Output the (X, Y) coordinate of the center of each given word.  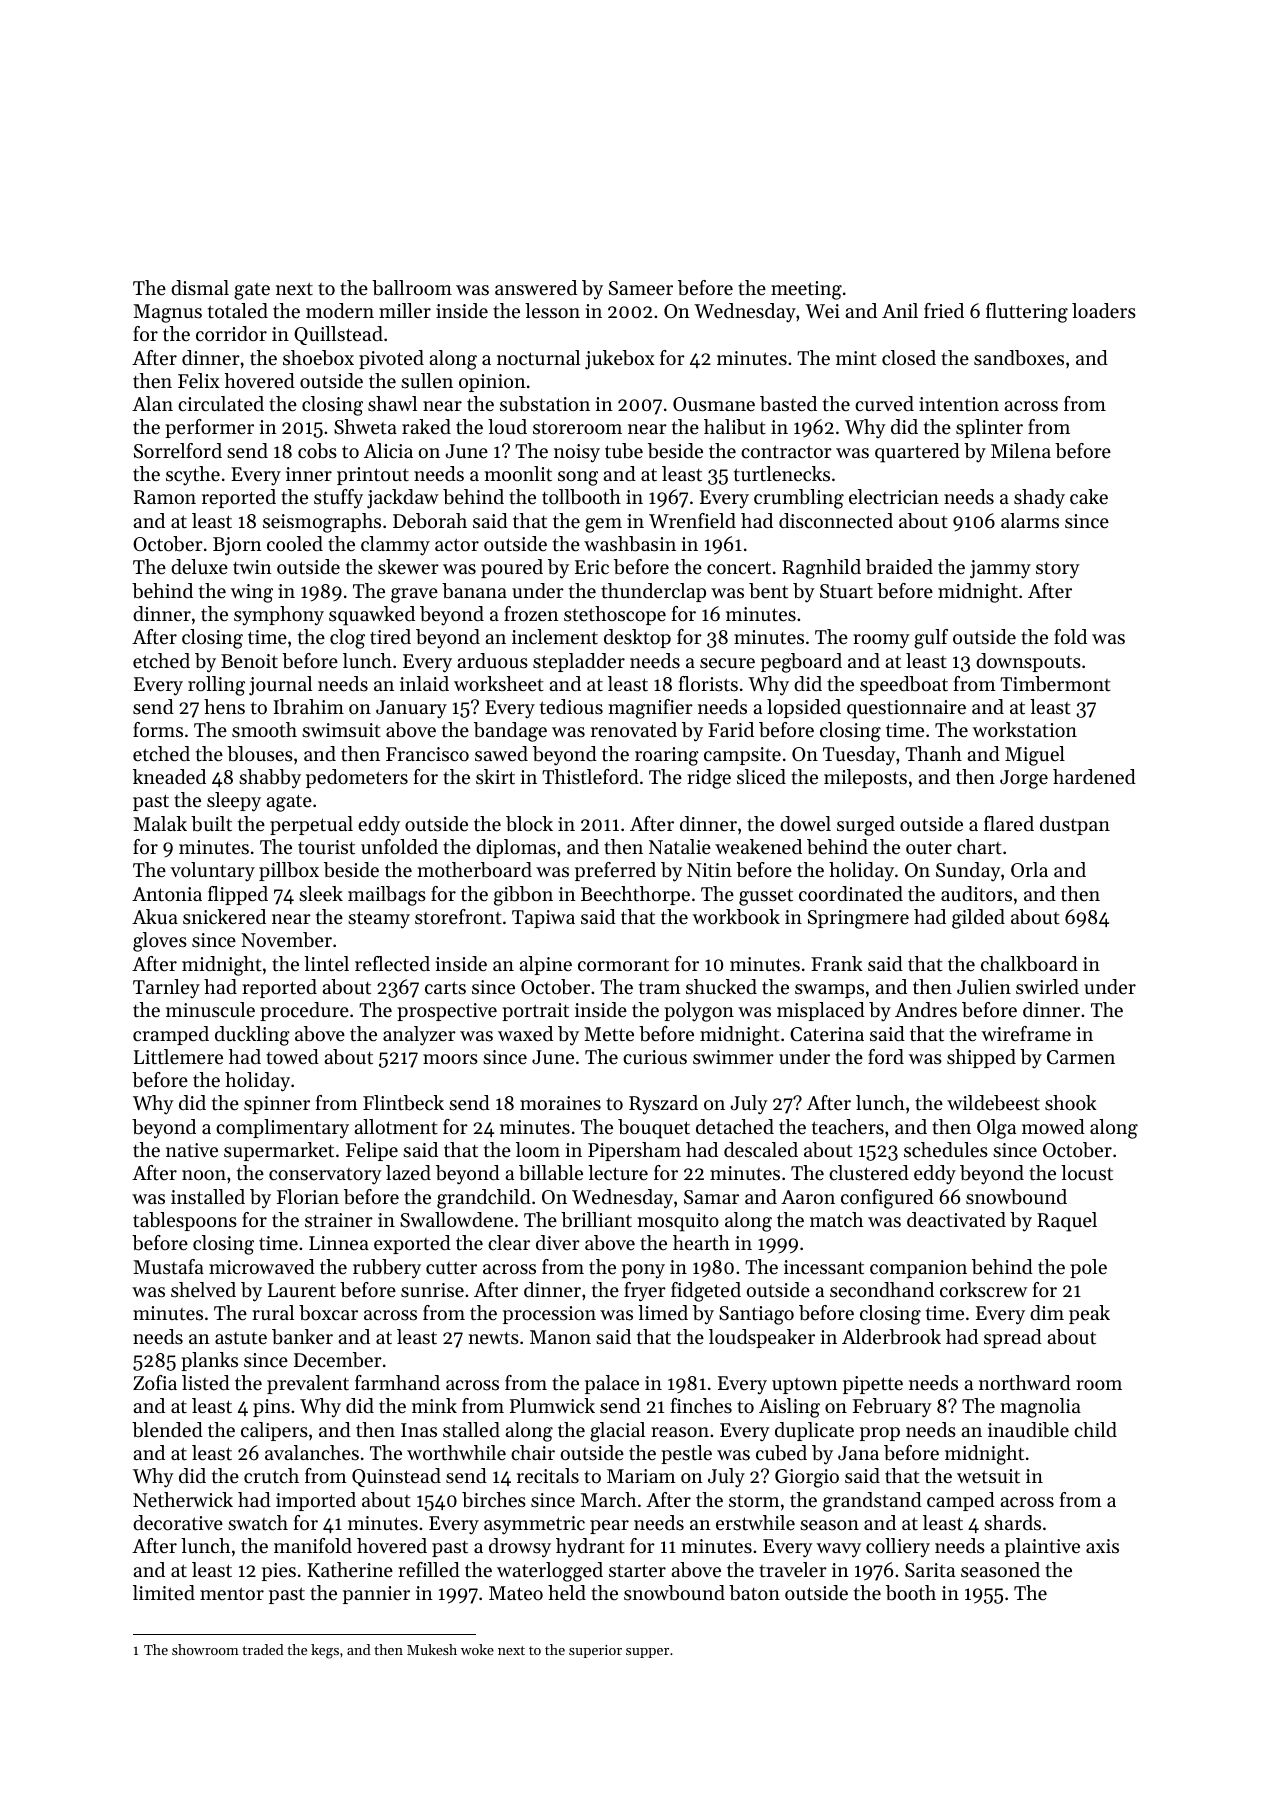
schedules (946, 1150)
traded (263, 1649)
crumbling (799, 499)
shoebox (318, 358)
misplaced (821, 1011)
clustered (869, 1173)
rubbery (387, 1269)
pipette (873, 1385)
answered (536, 288)
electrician (894, 497)
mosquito (678, 1222)
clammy (395, 546)
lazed (408, 1173)
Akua (155, 916)
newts (493, 1338)
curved (884, 404)
